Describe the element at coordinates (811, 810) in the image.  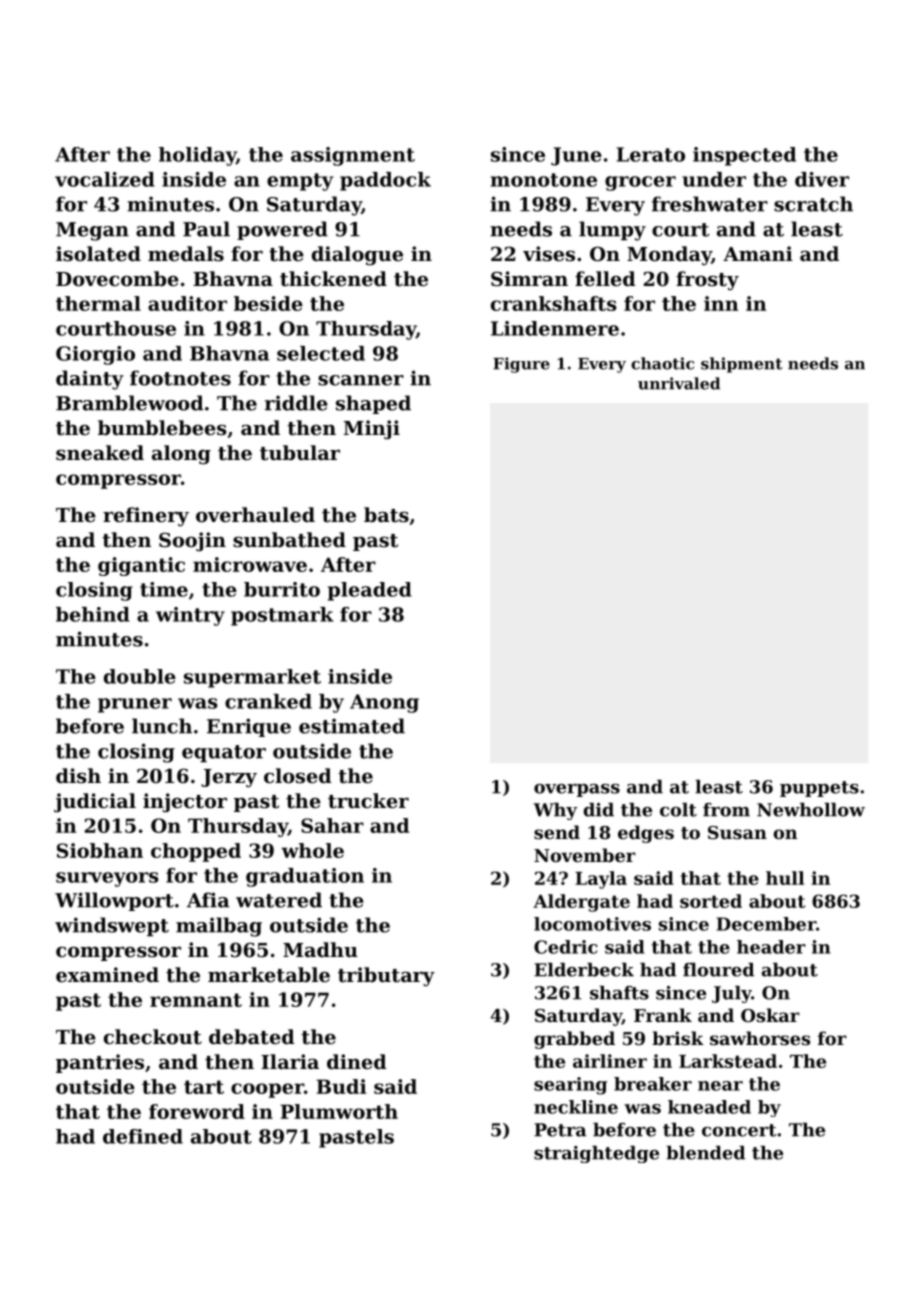
I see `Newhollow` at that location.
